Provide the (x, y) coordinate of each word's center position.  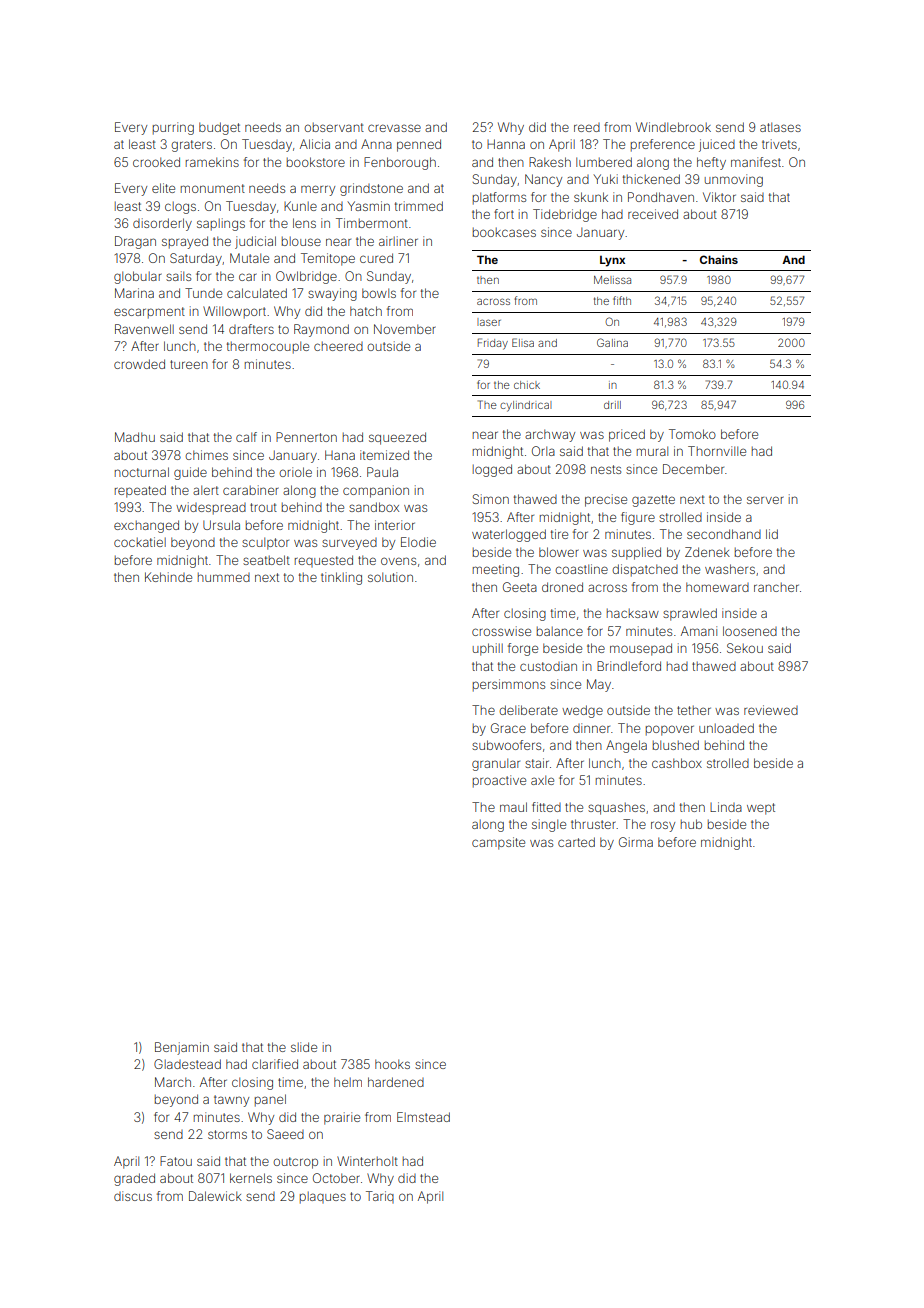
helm (348, 1082)
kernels (251, 1178)
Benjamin (182, 1048)
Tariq (380, 1197)
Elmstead (423, 1117)
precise (606, 500)
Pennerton (306, 437)
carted (576, 842)
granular (496, 764)
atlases (780, 127)
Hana (340, 455)
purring (173, 128)
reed (587, 127)
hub (691, 824)
